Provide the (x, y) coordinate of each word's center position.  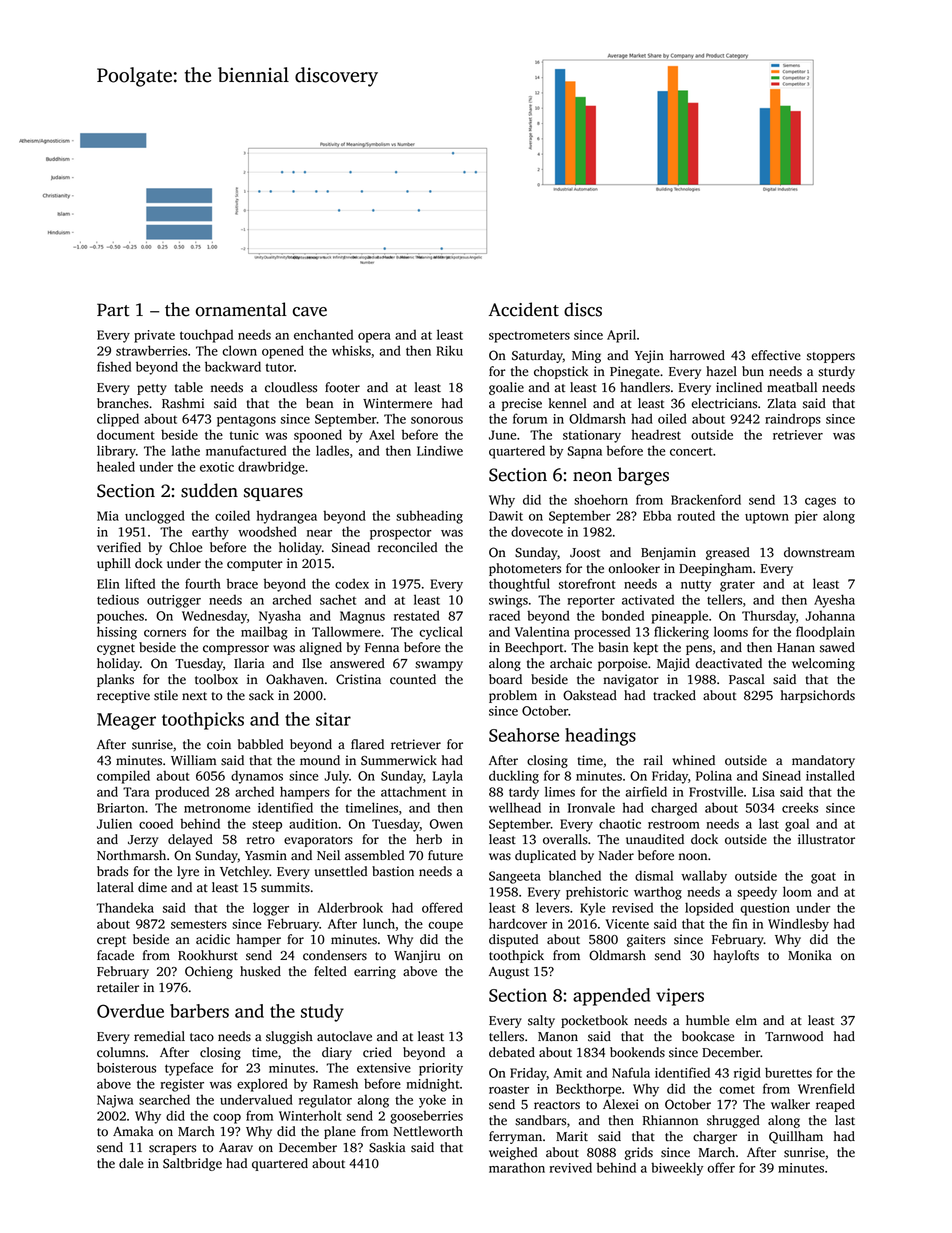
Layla (448, 777)
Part (113, 310)
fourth (203, 583)
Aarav (236, 1147)
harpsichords (818, 696)
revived (571, 1167)
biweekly (677, 1169)
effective (776, 355)
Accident (524, 309)
